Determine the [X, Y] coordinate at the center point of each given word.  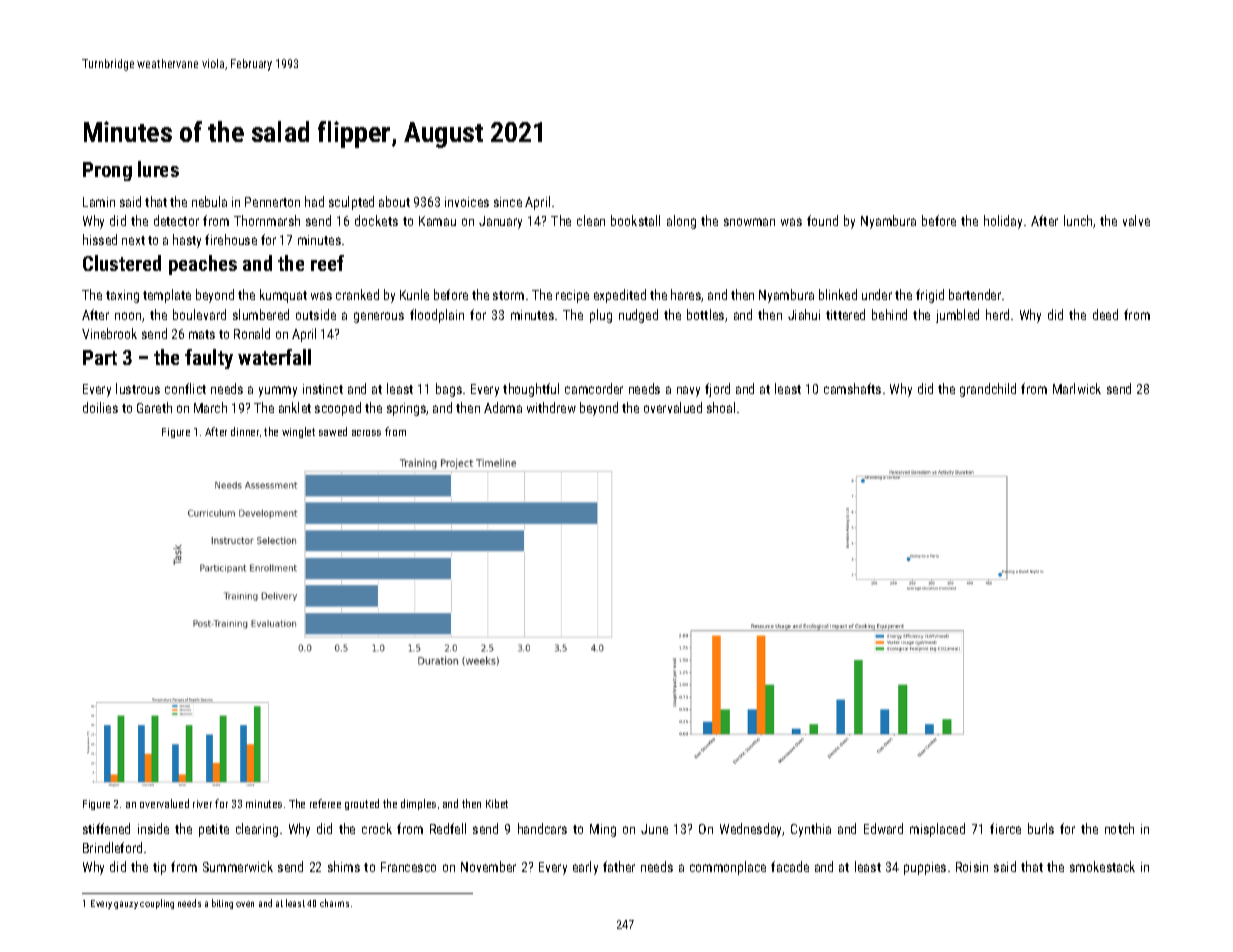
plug [601, 316]
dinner [245, 431]
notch [1119, 828]
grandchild [988, 390]
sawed [333, 431]
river [202, 804]
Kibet [497, 803]
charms [334, 903]
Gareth [154, 407]
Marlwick [1077, 388]
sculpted [351, 203]
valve [1136, 220]
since [508, 202]
